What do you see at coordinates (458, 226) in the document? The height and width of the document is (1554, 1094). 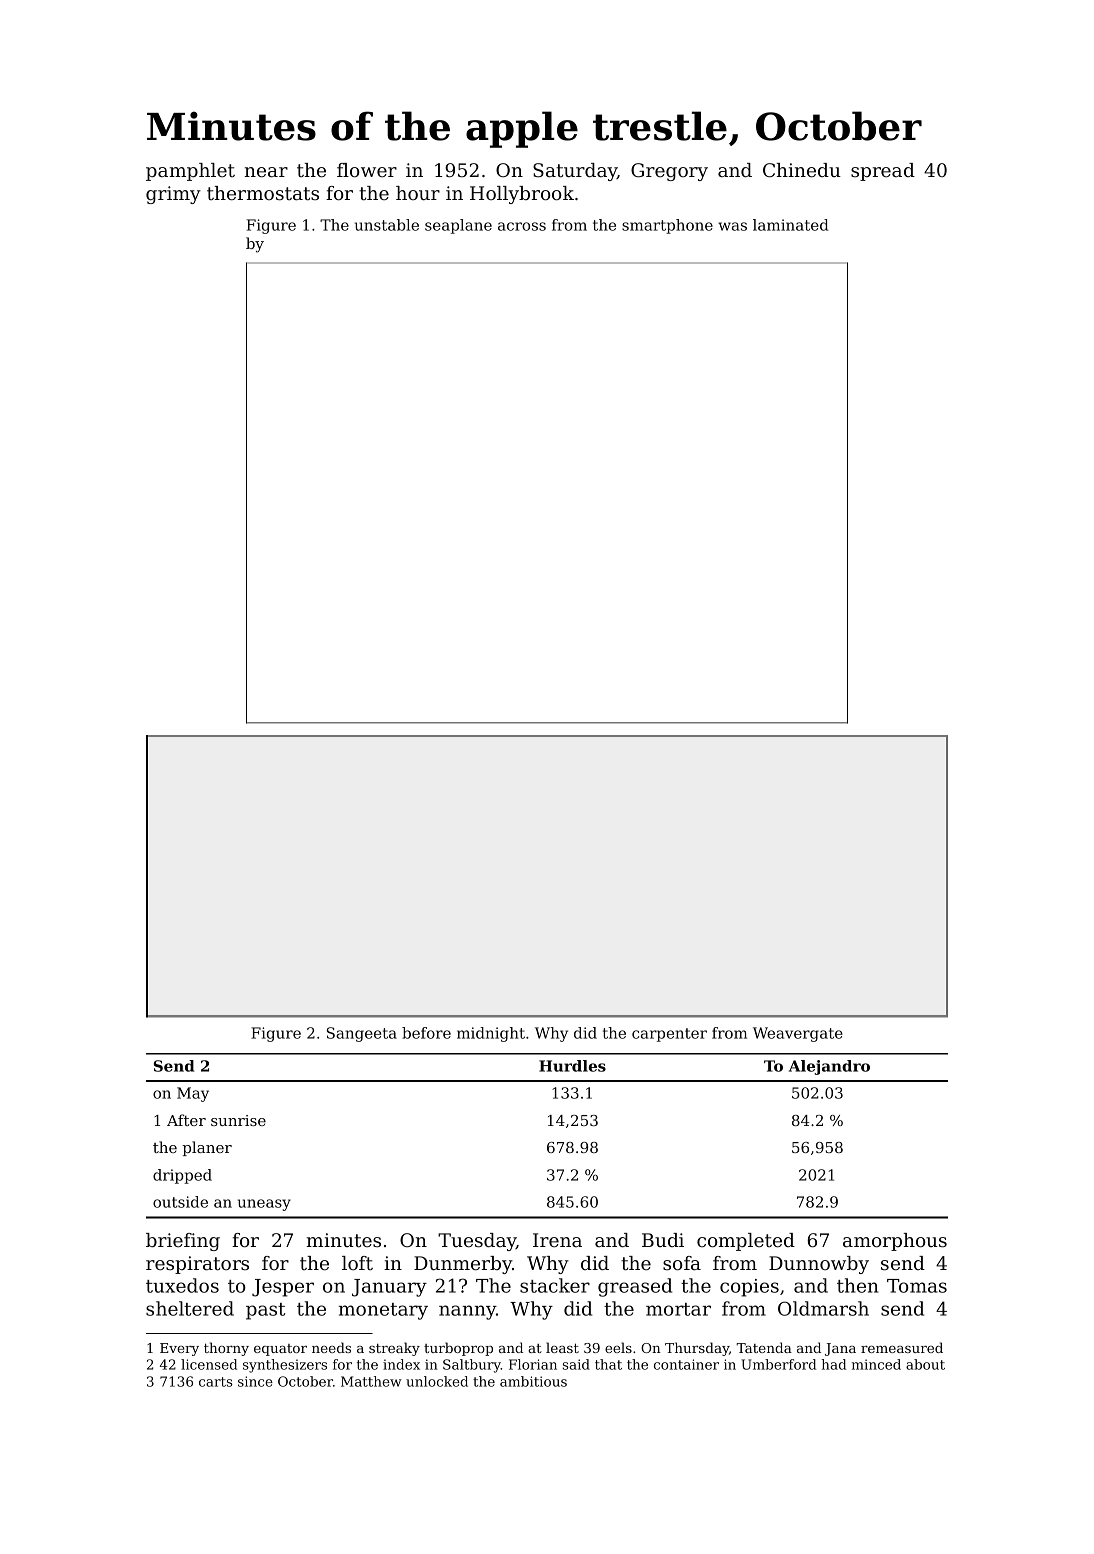 I see `seaplane` at bounding box center [458, 226].
